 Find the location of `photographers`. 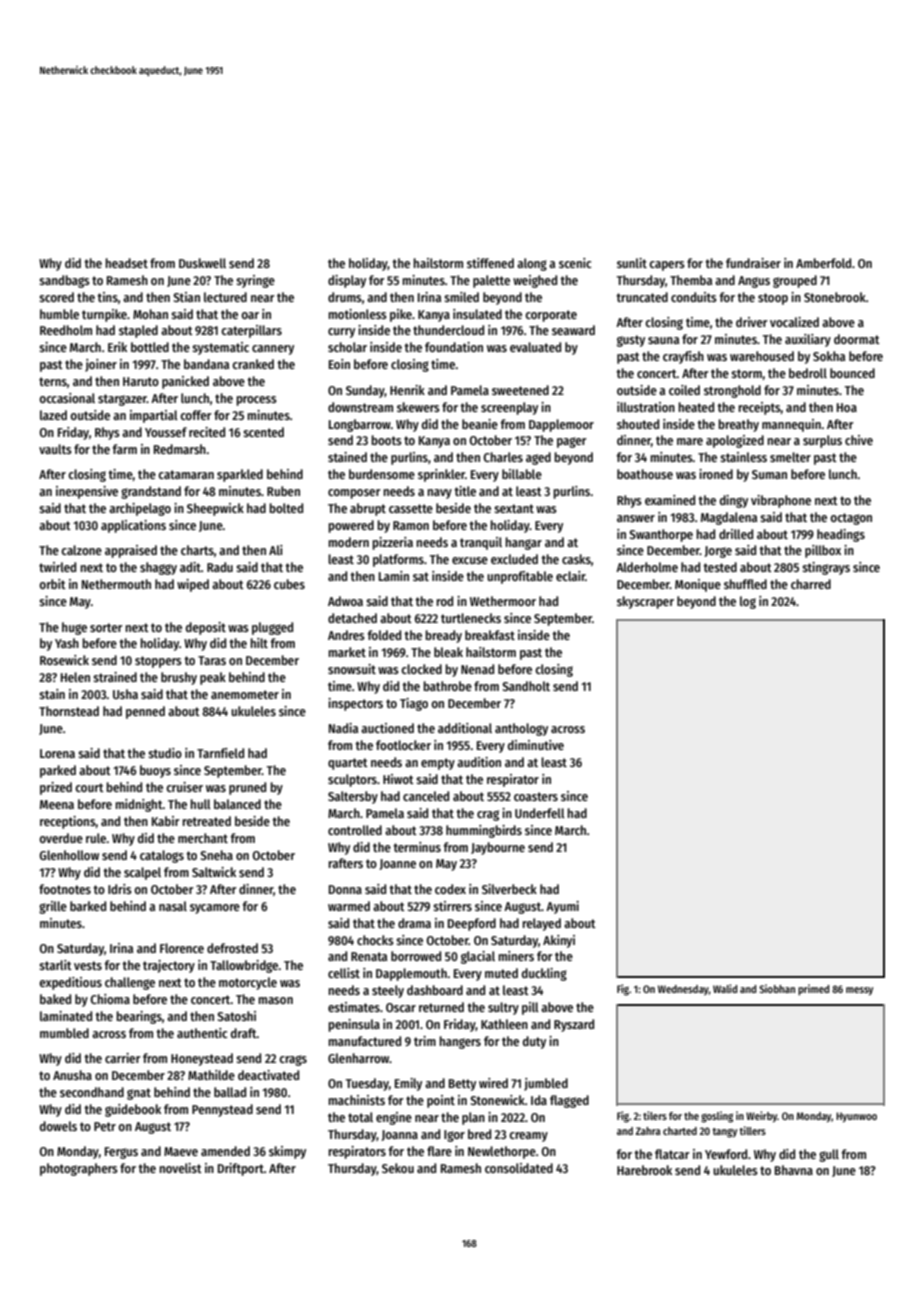

photographers is located at coordinates (79, 1169).
